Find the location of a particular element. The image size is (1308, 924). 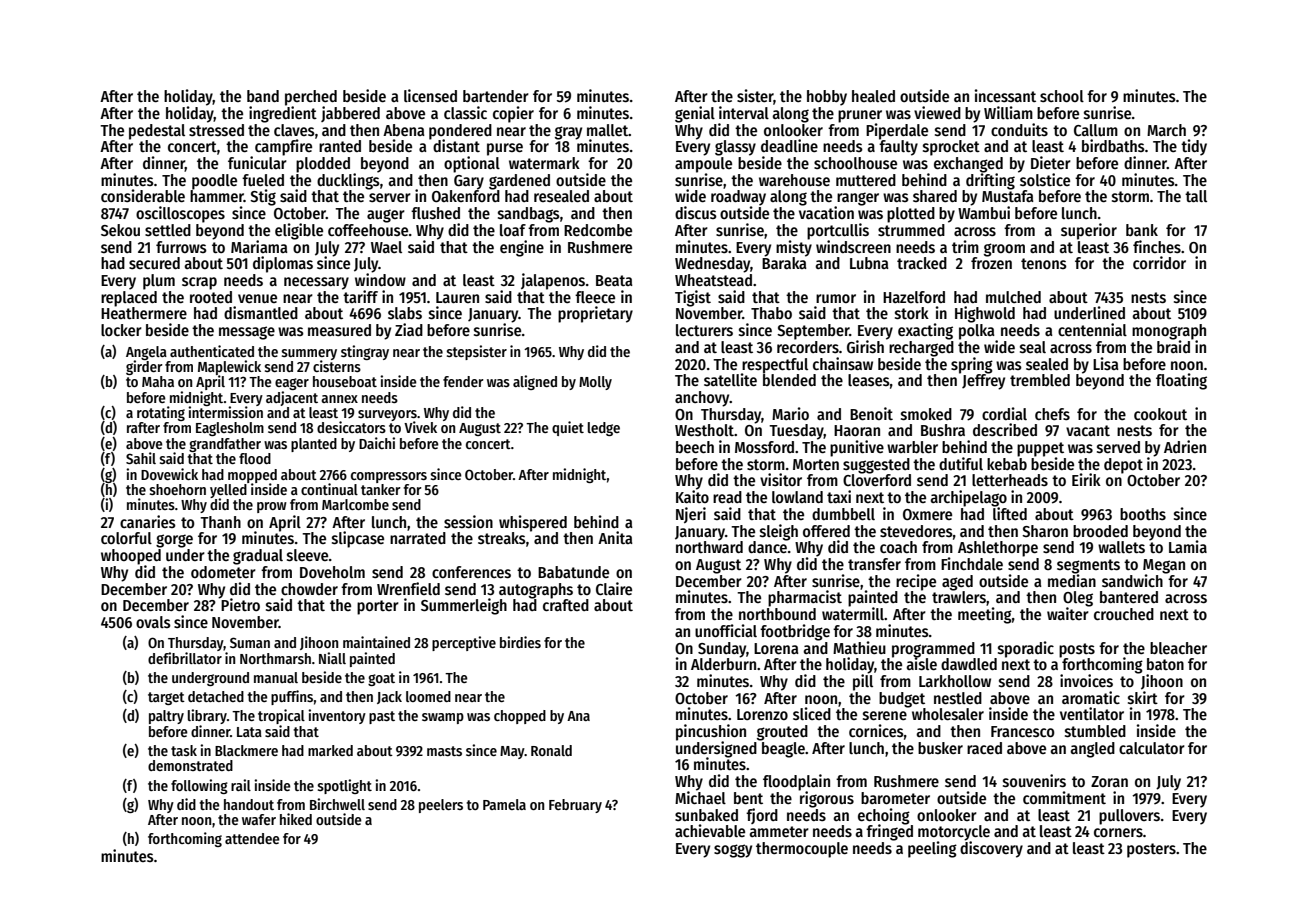

leases is located at coordinates (869, 380).
